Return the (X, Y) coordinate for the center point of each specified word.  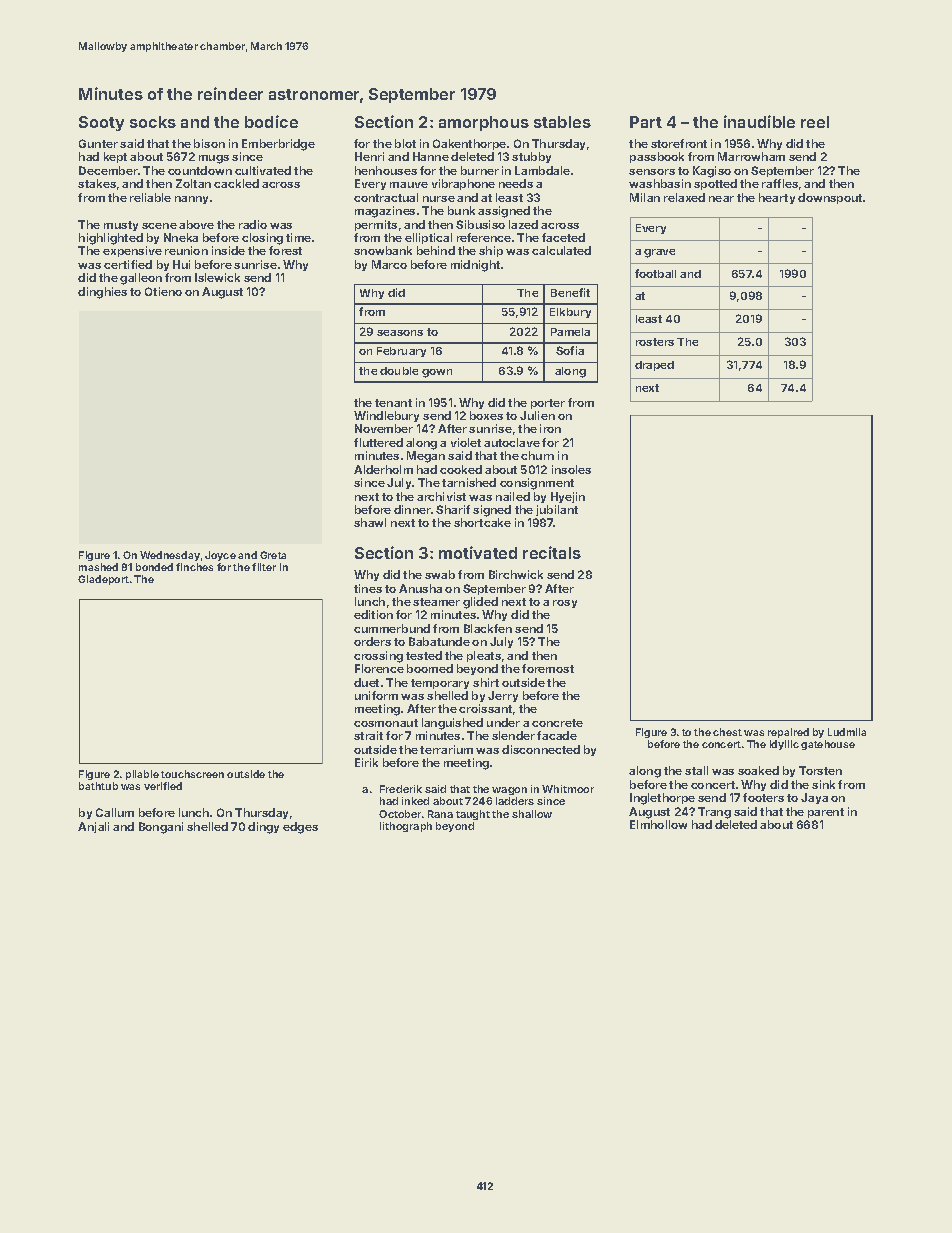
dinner (412, 509)
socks (153, 122)
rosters (655, 342)
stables (562, 122)
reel (815, 122)
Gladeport (103, 580)
